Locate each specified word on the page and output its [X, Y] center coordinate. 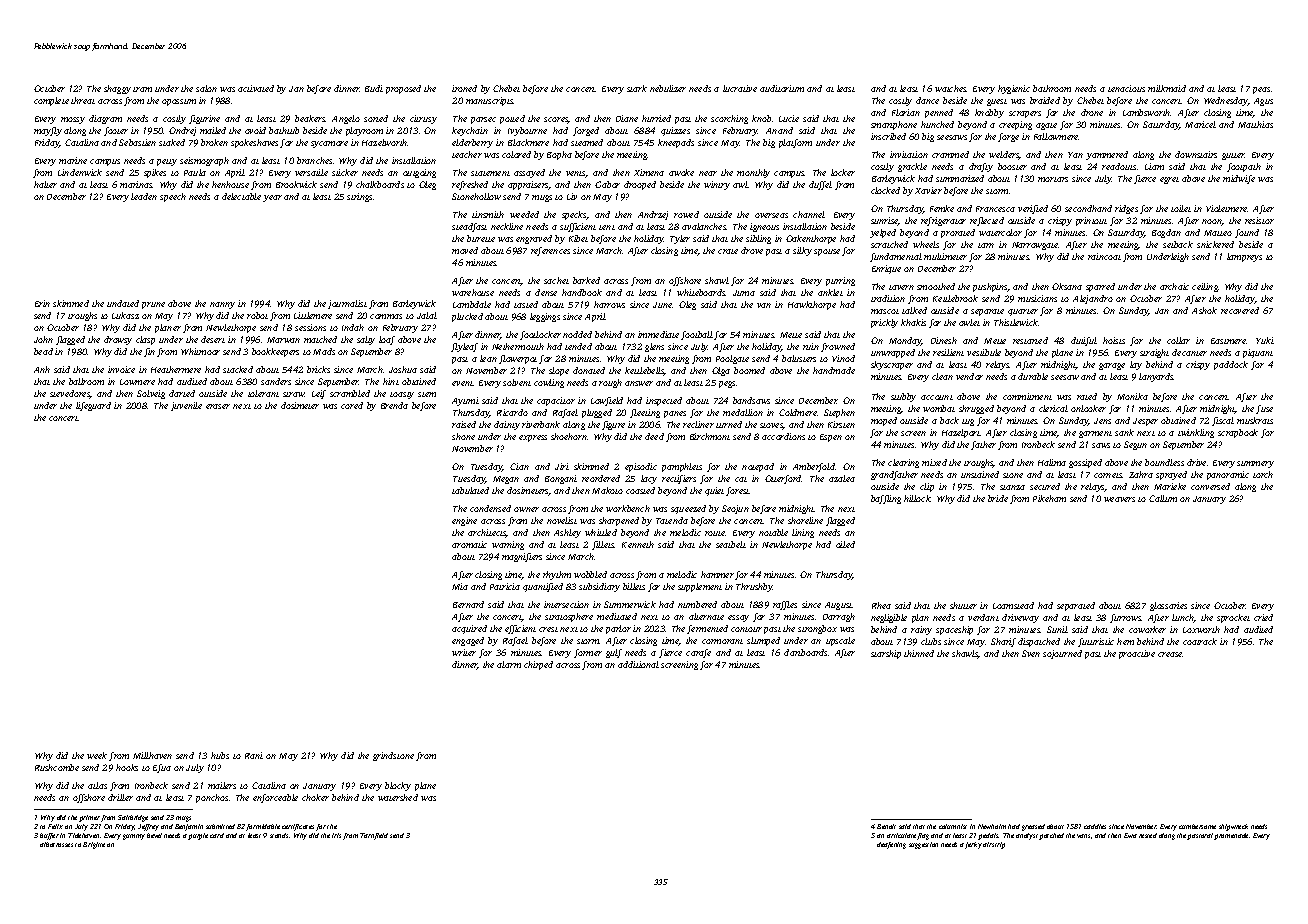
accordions [783, 436]
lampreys [1244, 257]
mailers [222, 785]
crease [1170, 654]
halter [45, 184]
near [708, 173]
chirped [538, 665]
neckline [507, 226]
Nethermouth [518, 346]
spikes [155, 173]
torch [1263, 474]
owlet [969, 322]
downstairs [1196, 154]
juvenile [186, 406]
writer [464, 652]
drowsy [118, 340]
